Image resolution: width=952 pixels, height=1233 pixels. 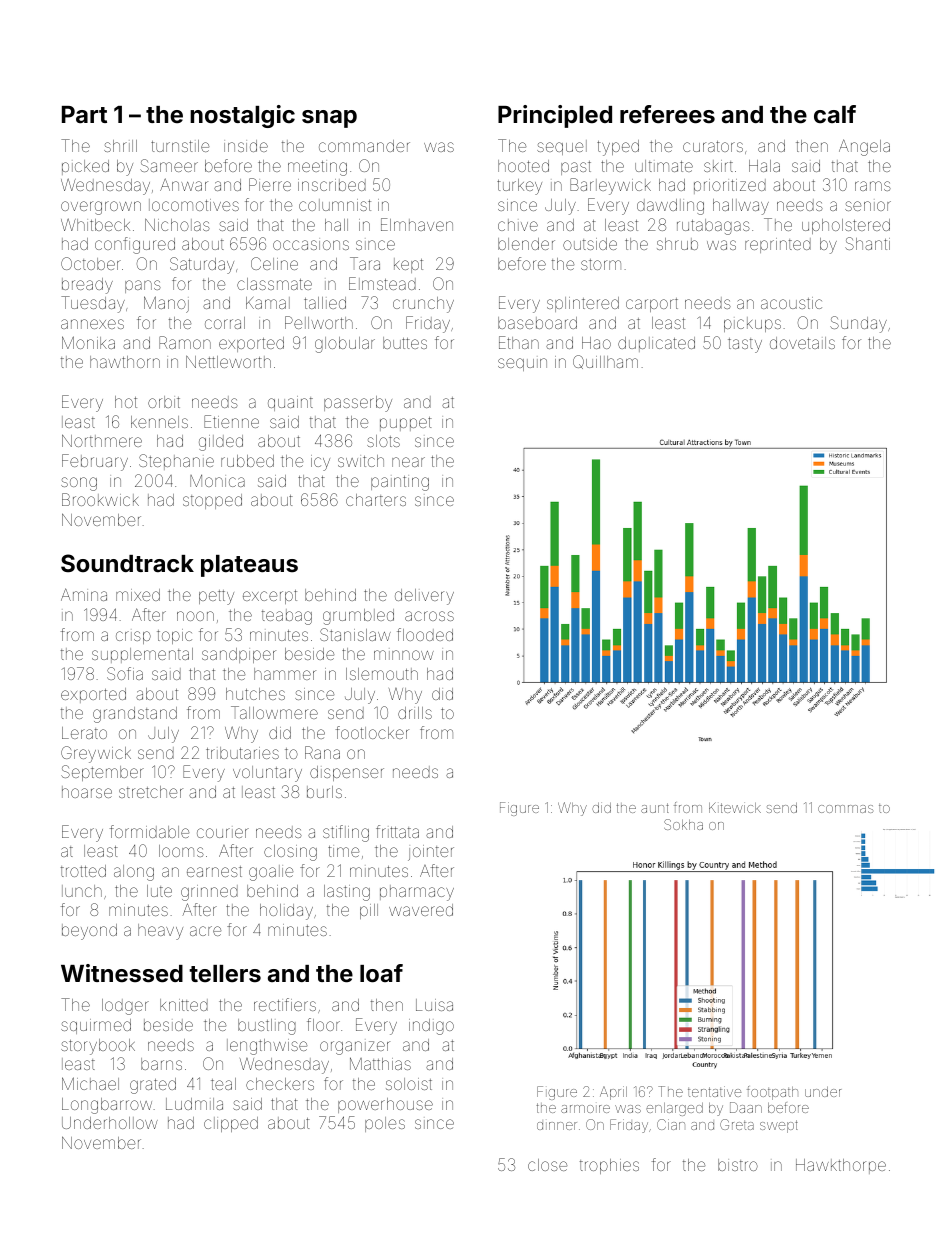 What do you see at coordinates (84, 115) in the document?
I see `Part` at bounding box center [84, 115].
